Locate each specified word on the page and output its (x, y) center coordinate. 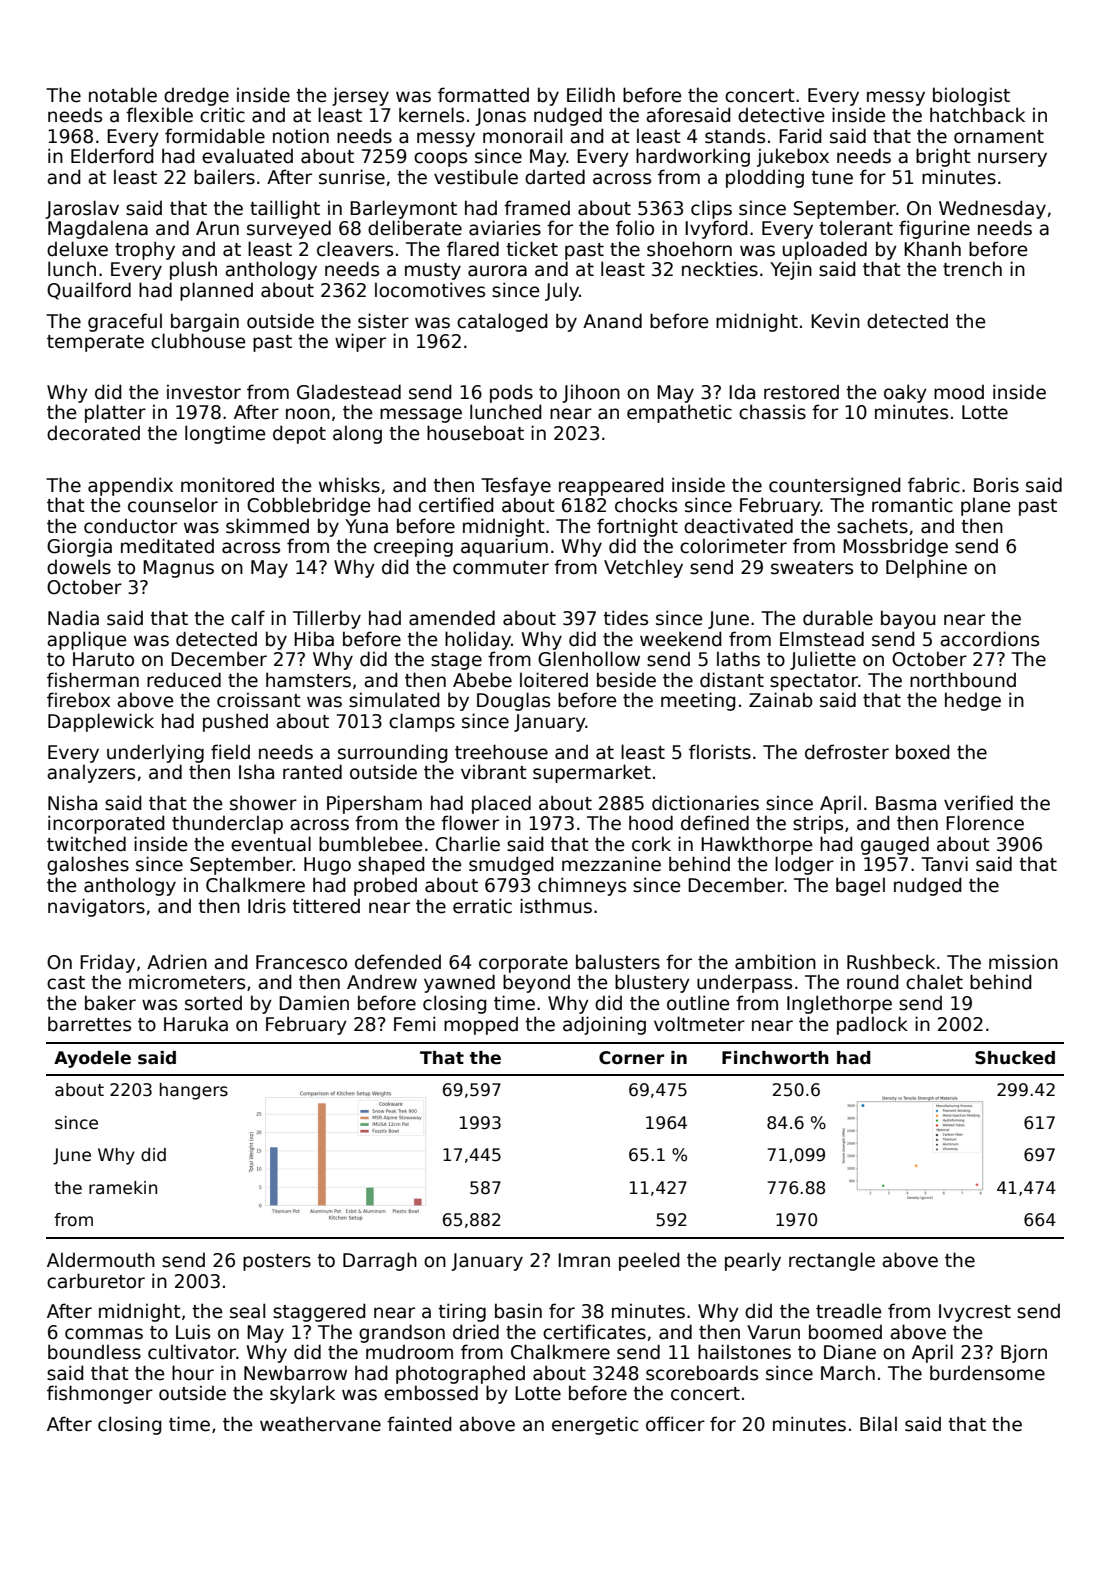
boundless (94, 1352)
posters (277, 1262)
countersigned (835, 486)
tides (625, 618)
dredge (196, 96)
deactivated (738, 526)
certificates (594, 1332)
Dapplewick (101, 722)
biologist (971, 96)
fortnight (637, 527)
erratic (482, 906)
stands (735, 136)
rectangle (832, 1261)
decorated (93, 433)
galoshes (88, 865)
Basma (906, 803)
